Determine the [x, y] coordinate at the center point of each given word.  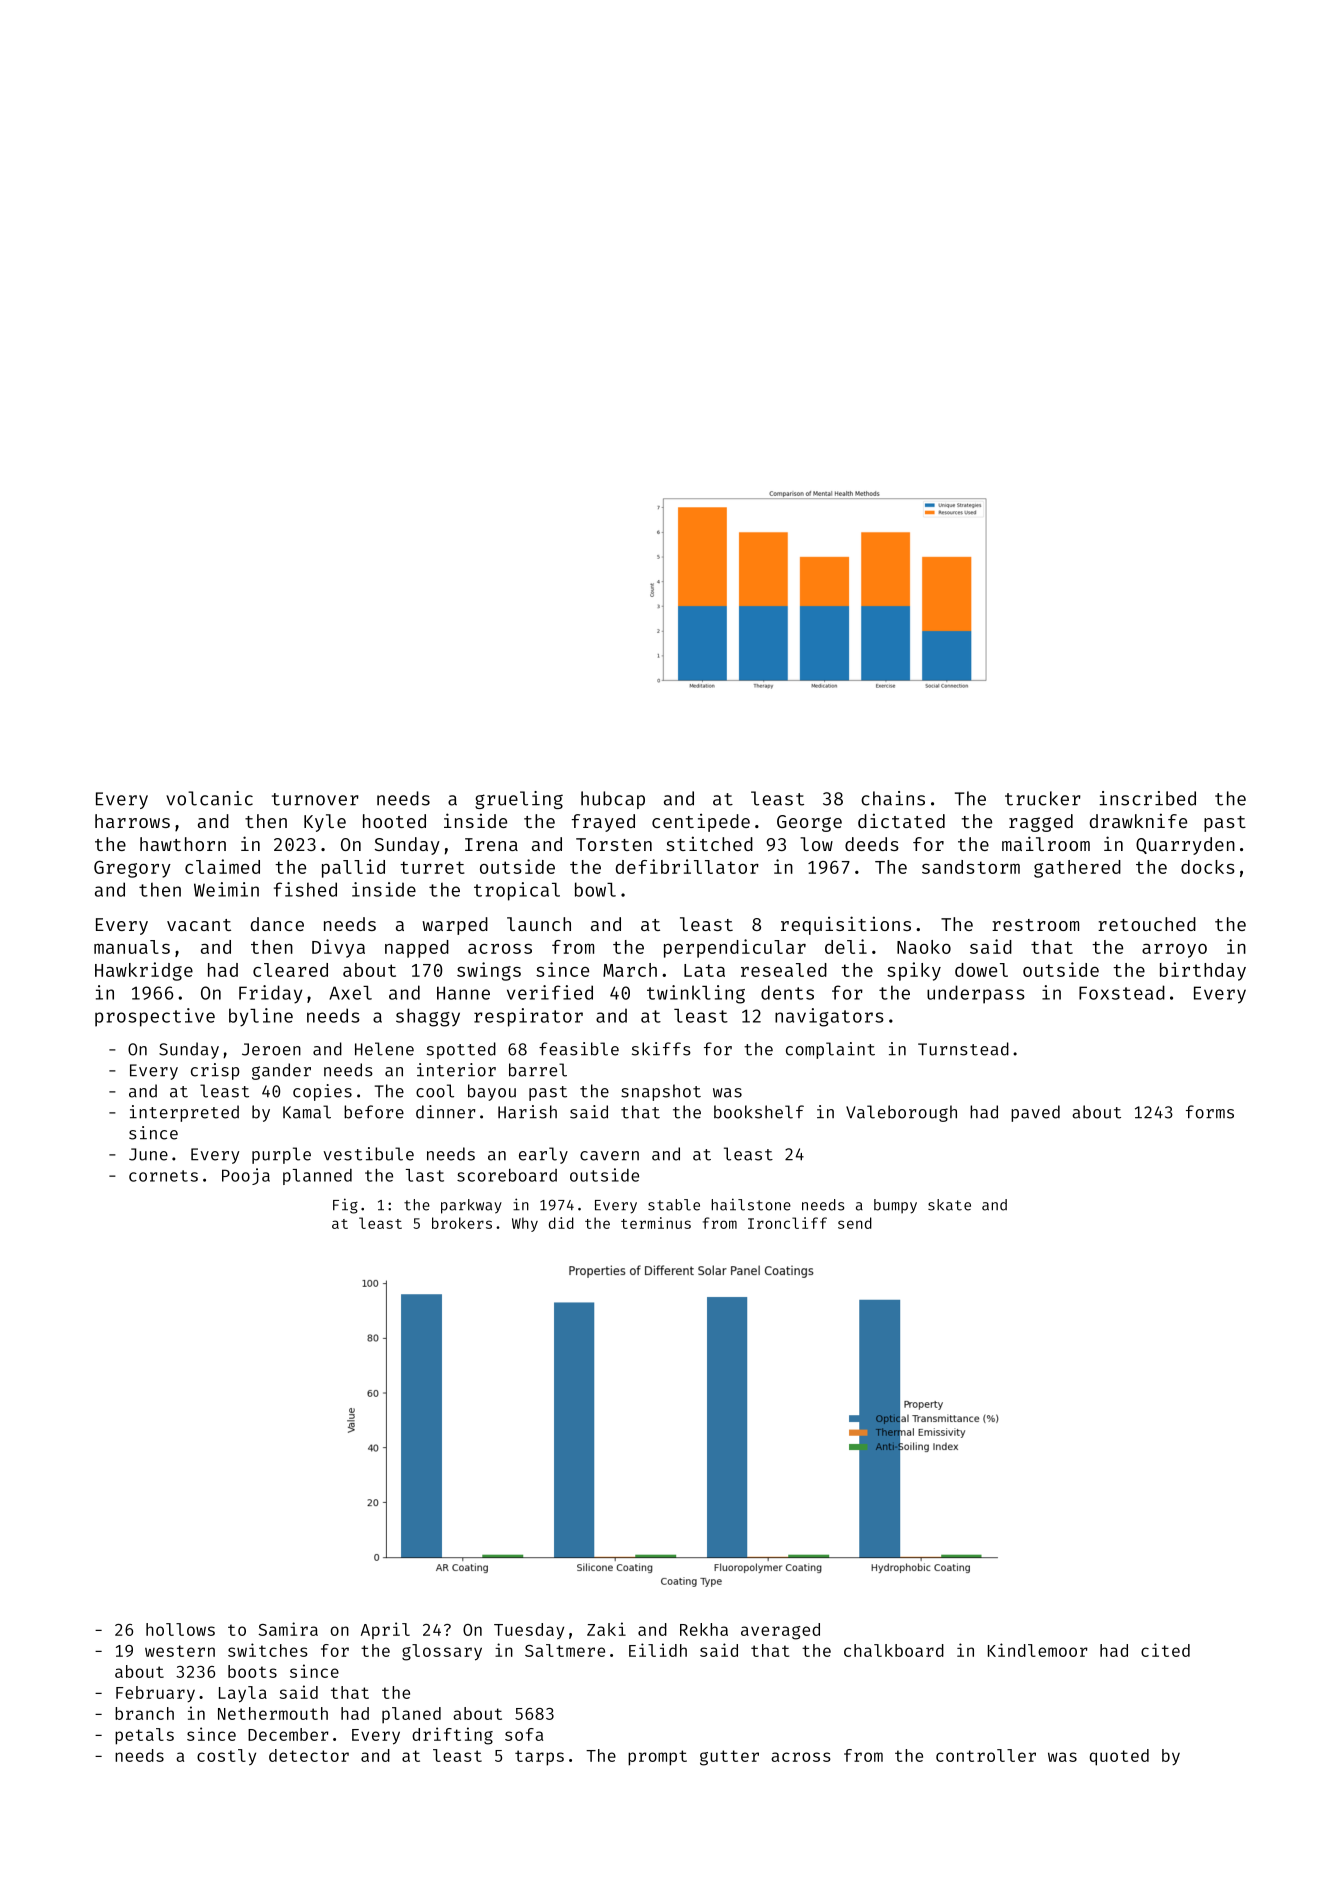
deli [846, 946]
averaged [780, 1631]
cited [1165, 1650]
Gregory [132, 869]
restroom [1035, 925]
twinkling [696, 994]
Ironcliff [787, 1223]
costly [226, 1757]
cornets [163, 1176]
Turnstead [963, 1049]
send [855, 1223]
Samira [288, 1629]
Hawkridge [144, 971]
